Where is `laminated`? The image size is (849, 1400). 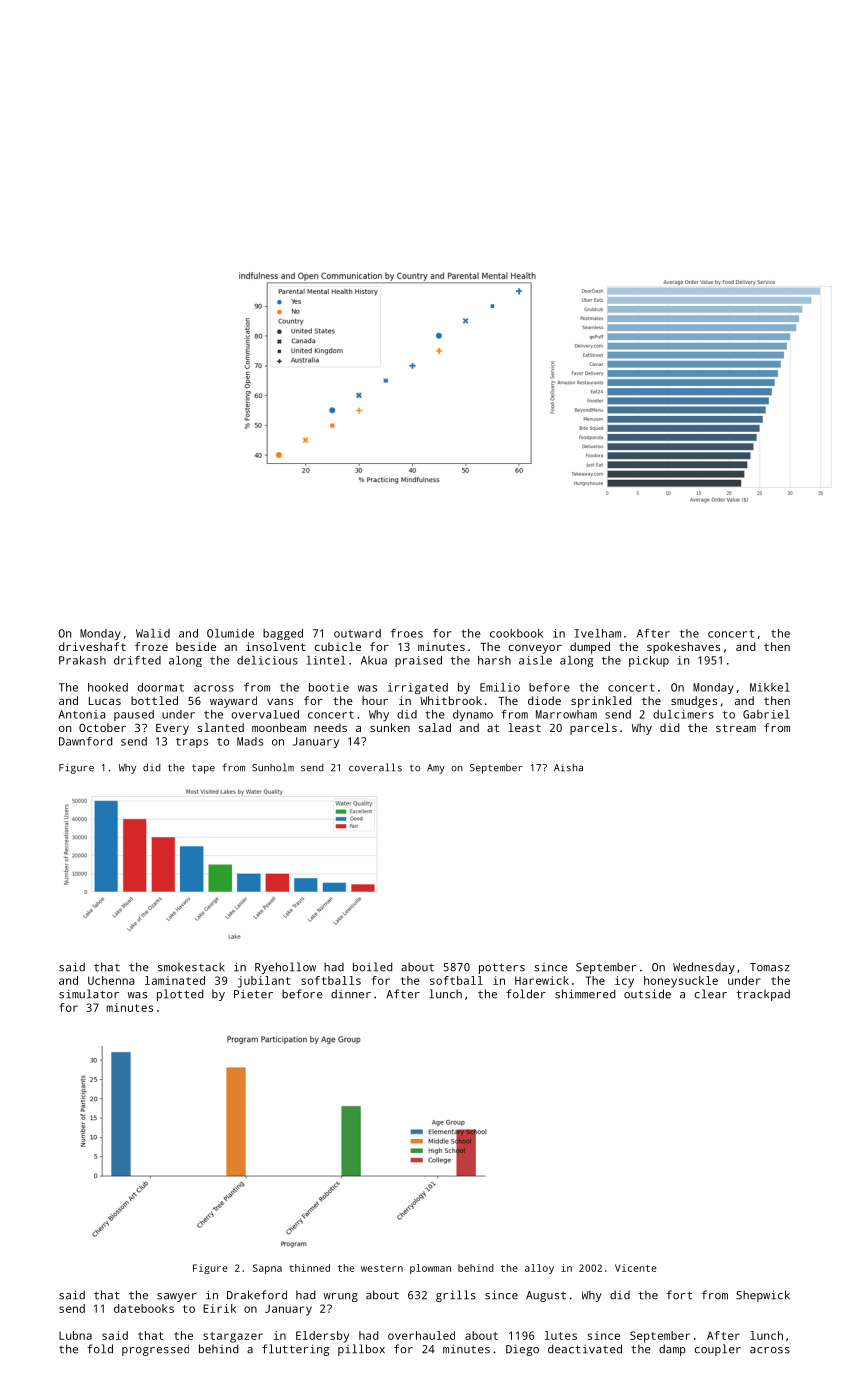 laminated is located at coordinates (175, 980).
